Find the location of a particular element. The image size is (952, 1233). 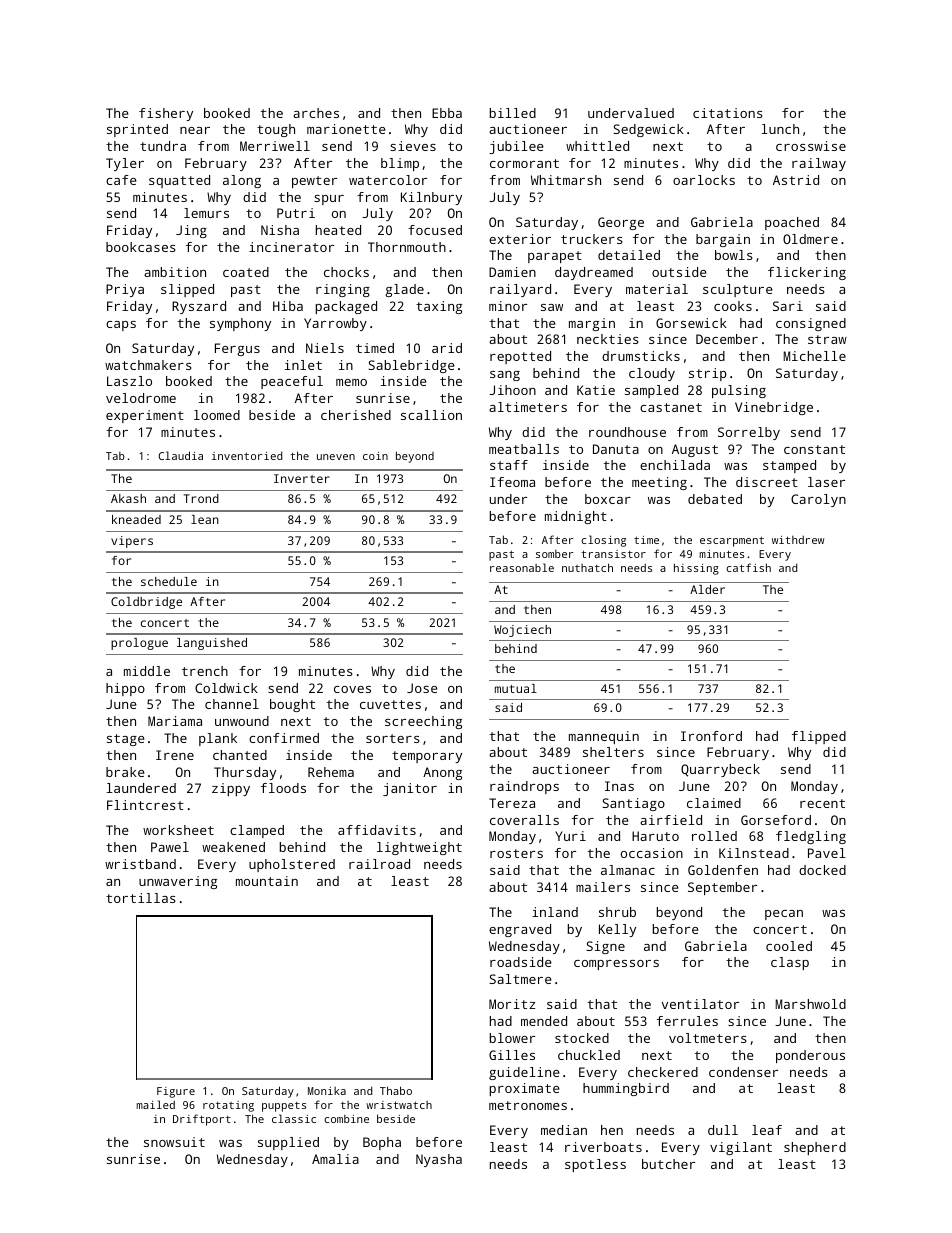

rosters is located at coordinates (516, 853).
